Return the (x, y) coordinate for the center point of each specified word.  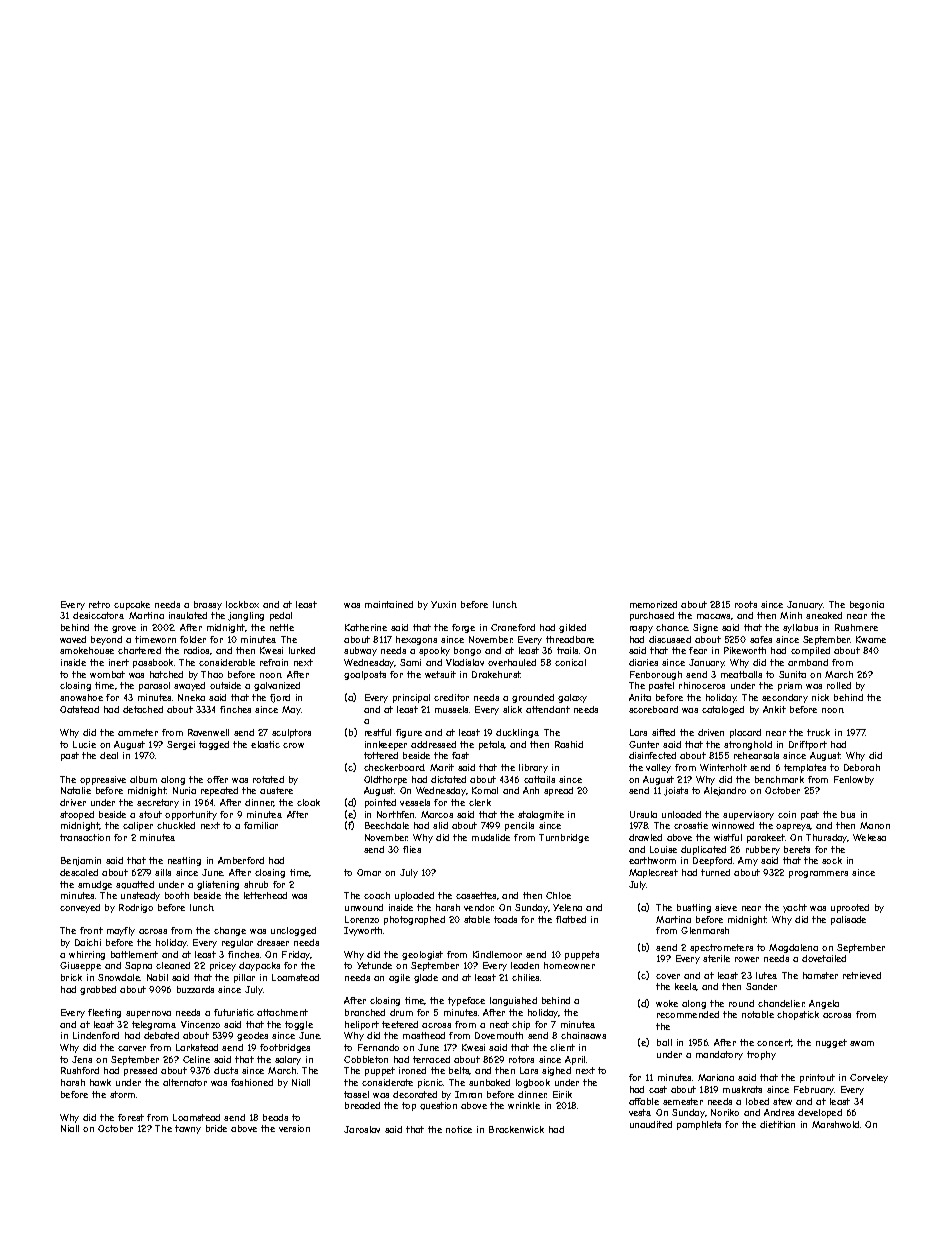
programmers (818, 874)
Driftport (808, 745)
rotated (268, 779)
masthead (424, 1035)
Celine (196, 1059)
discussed (670, 639)
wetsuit (440, 674)
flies (412, 849)
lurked (302, 650)
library (533, 768)
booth (177, 895)
